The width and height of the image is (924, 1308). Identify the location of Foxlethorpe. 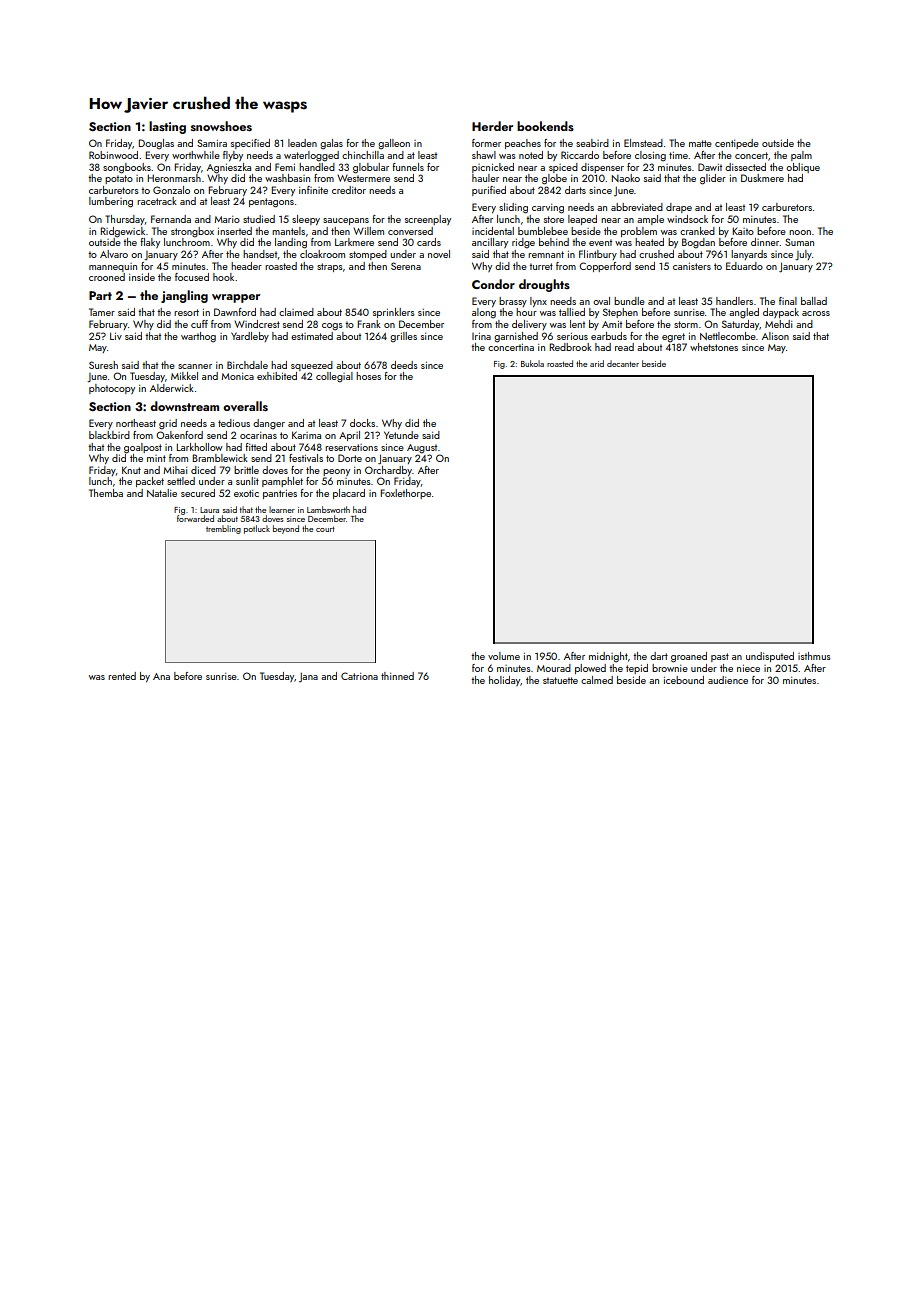
(406, 494).
